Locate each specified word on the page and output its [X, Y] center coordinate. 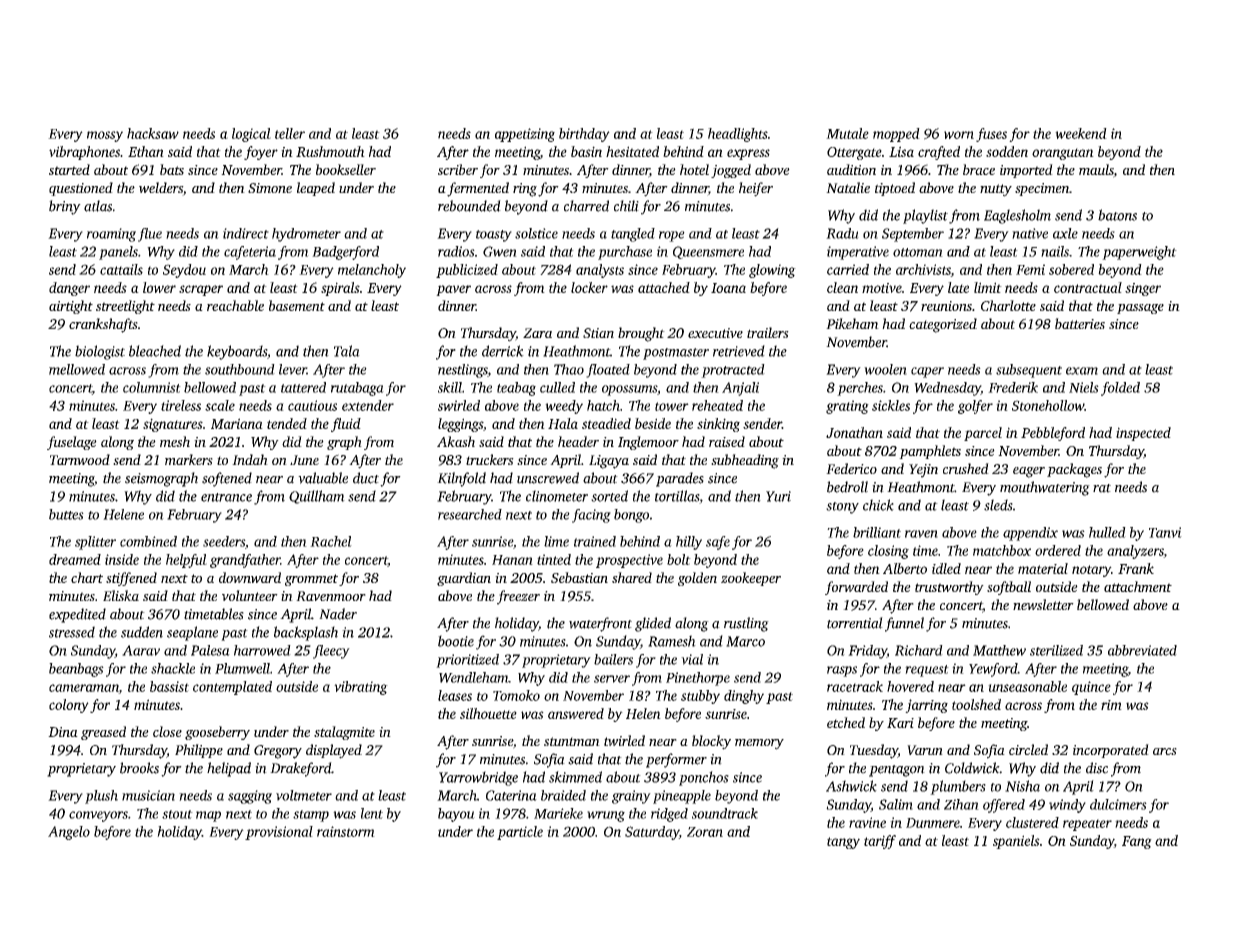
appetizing [525, 135]
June [304, 460]
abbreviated [1142, 650]
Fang [1137, 842]
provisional [279, 833]
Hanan [512, 560]
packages [1074, 470]
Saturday [652, 833]
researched [470, 514]
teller [290, 133]
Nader [338, 614]
